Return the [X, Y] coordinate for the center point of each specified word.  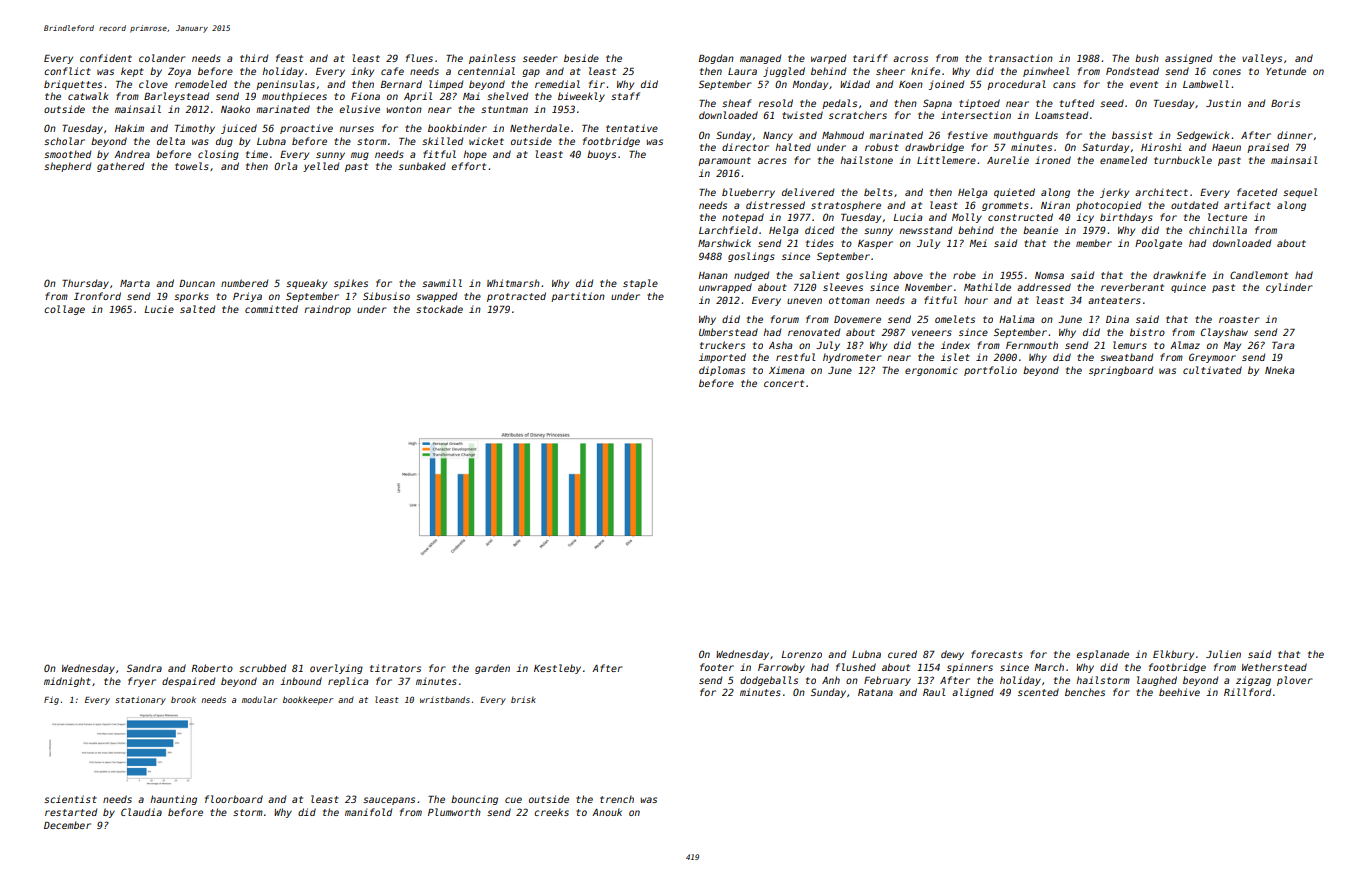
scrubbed [262, 668]
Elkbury [1173, 655]
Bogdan [716, 59]
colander [162, 58]
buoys [601, 155]
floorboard [234, 799]
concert [784, 383]
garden [492, 669]
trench [617, 799]
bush [1147, 58]
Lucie [159, 309]
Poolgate [1158, 244]
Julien [1223, 654]
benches [1085, 692]
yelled [321, 167]
